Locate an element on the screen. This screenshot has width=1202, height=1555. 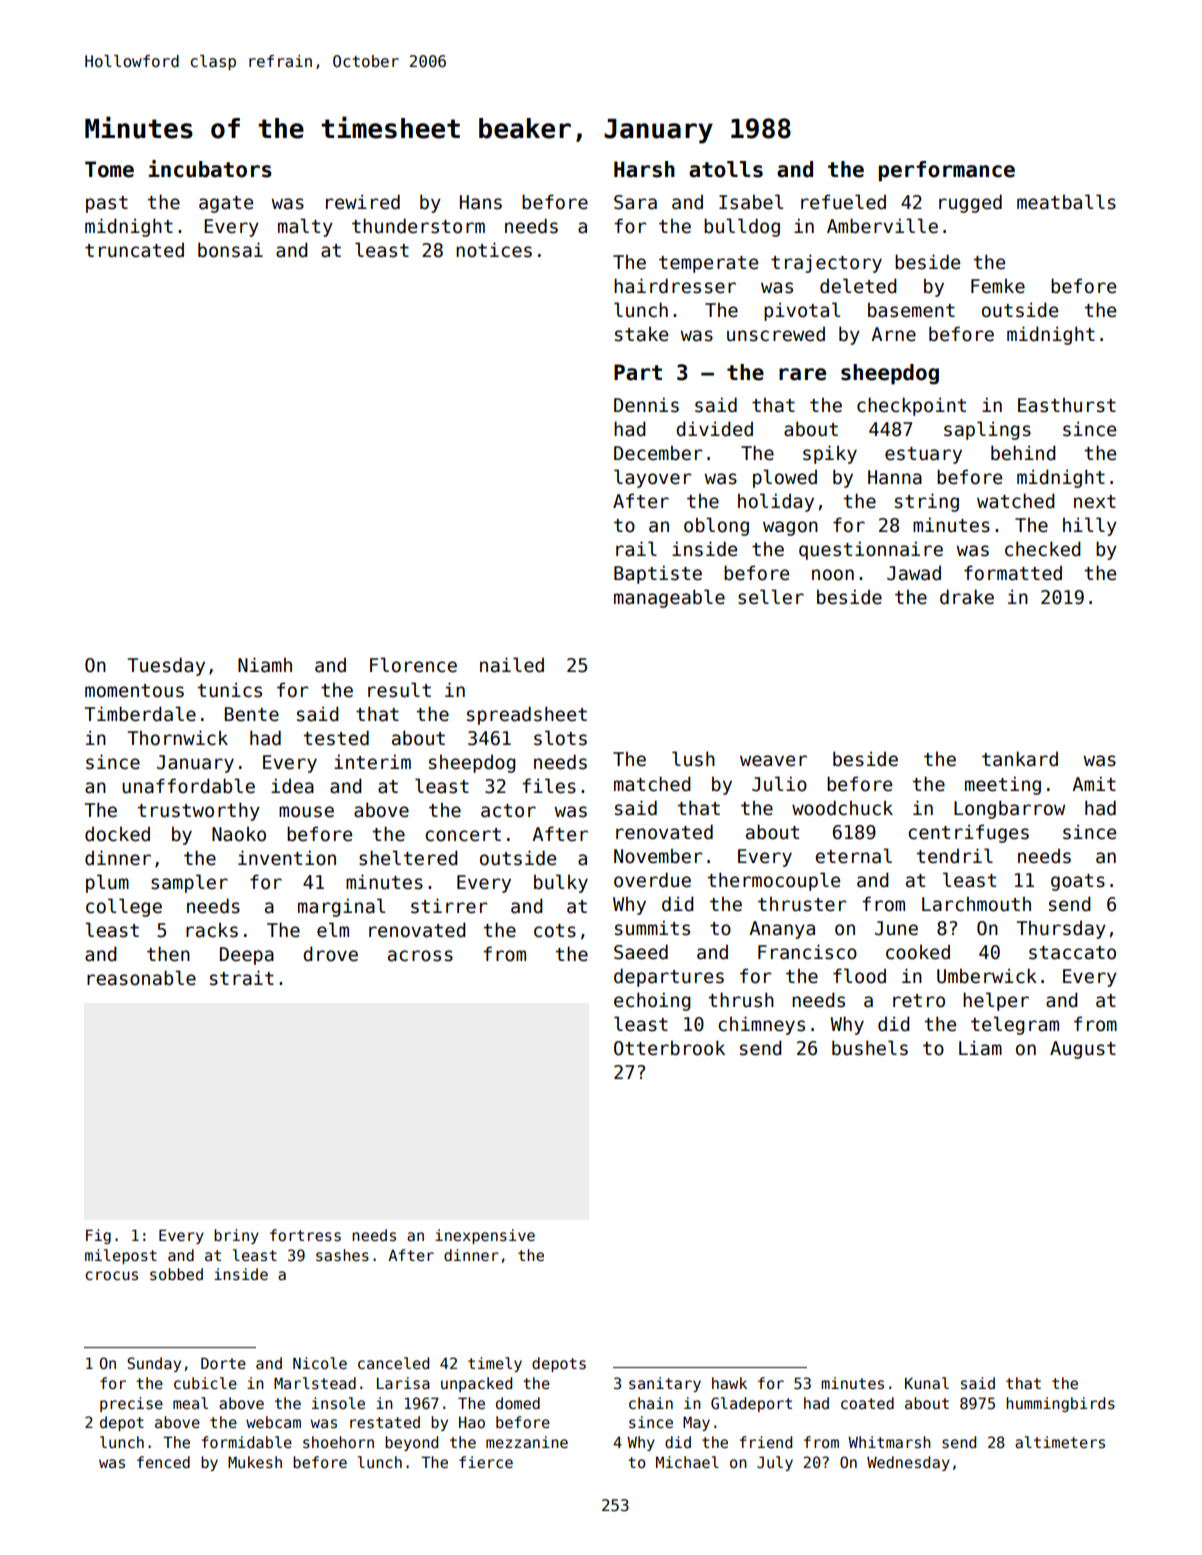
Harsh is located at coordinates (644, 169).
